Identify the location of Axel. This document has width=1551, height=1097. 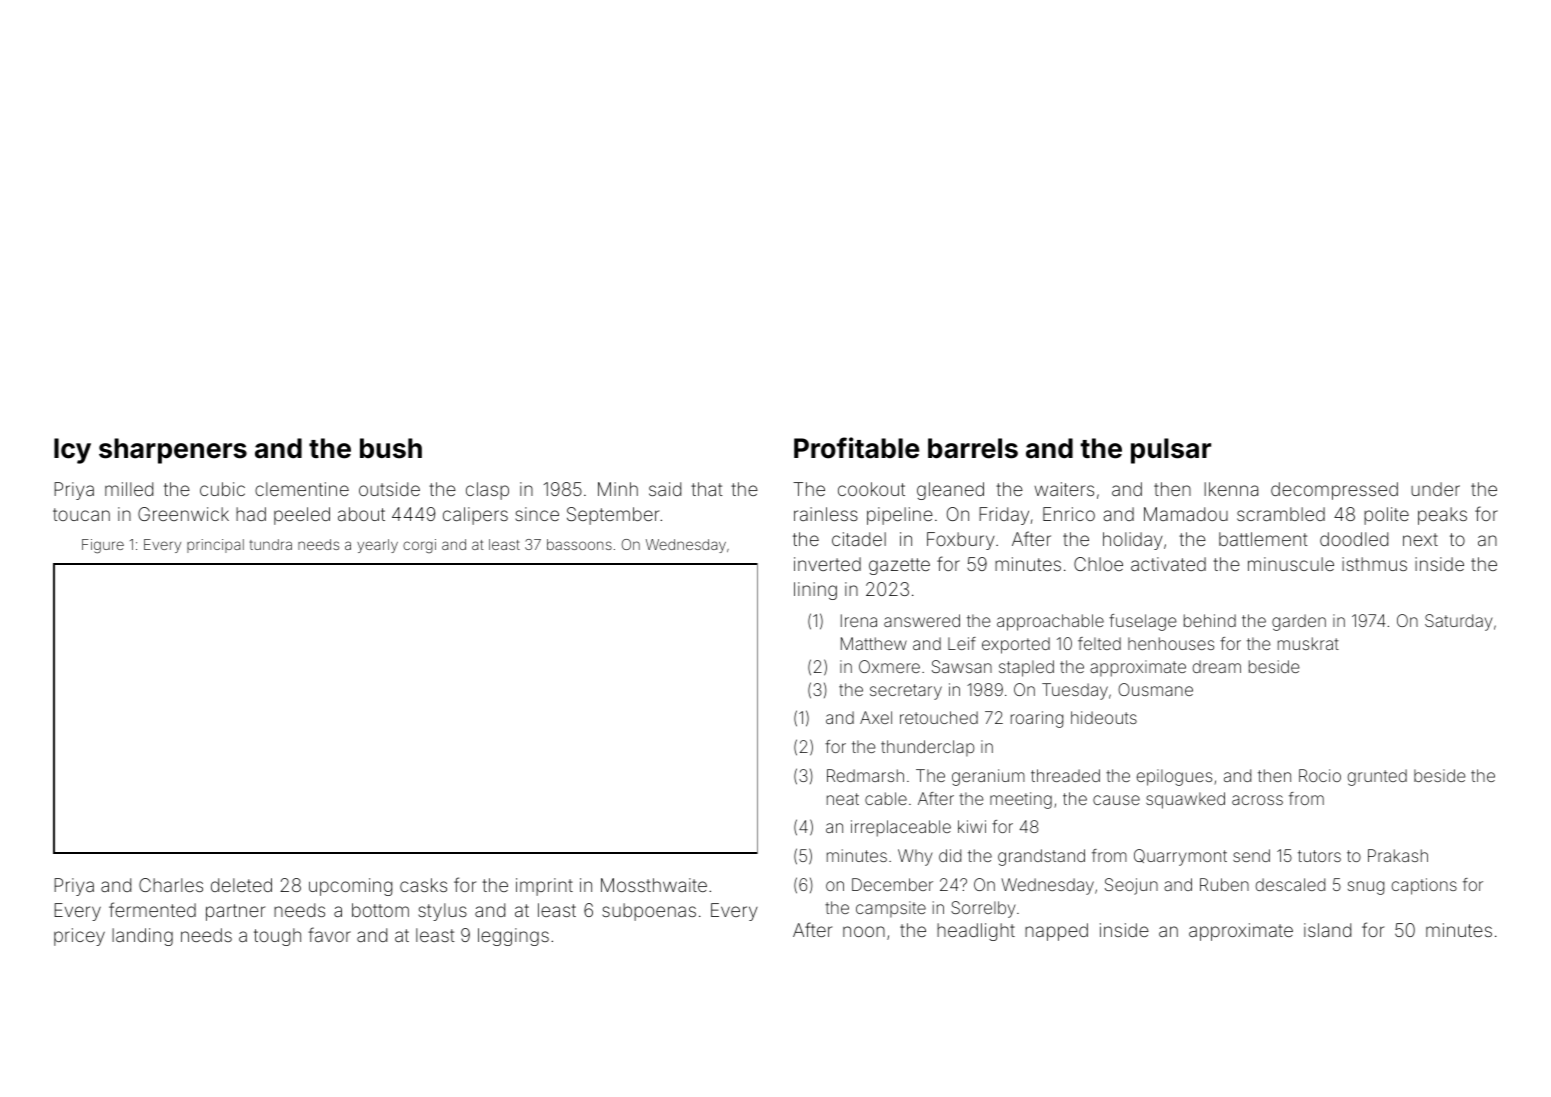
(876, 717).
